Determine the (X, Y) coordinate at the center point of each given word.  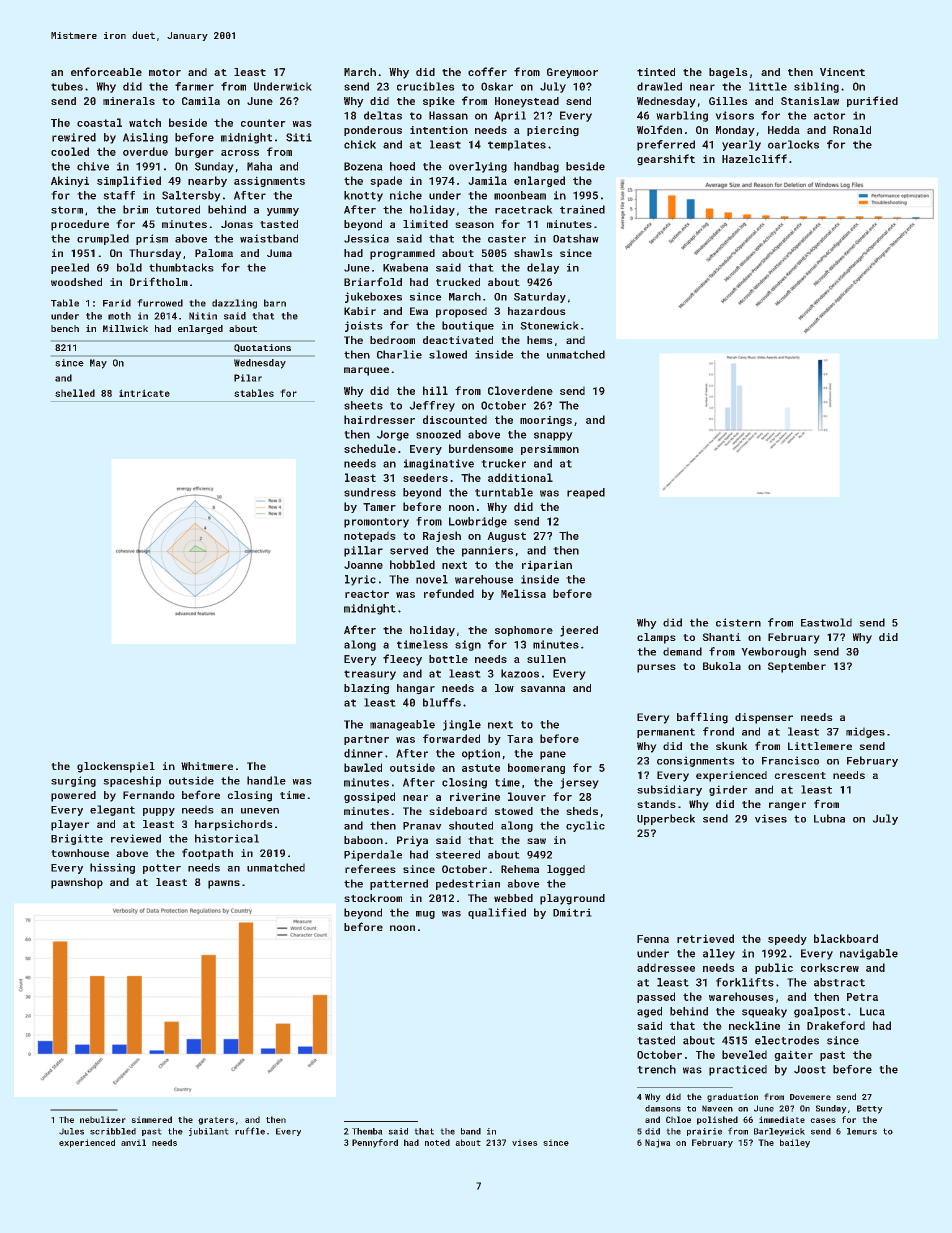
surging (73, 781)
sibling (816, 87)
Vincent (842, 72)
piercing (553, 131)
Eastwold (826, 622)
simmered (152, 1119)
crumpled (103, 239)
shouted (471, 825)
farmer (194, 86)
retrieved (705, 938)
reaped (586, 493)
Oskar (497, 86)
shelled (75, 393)
